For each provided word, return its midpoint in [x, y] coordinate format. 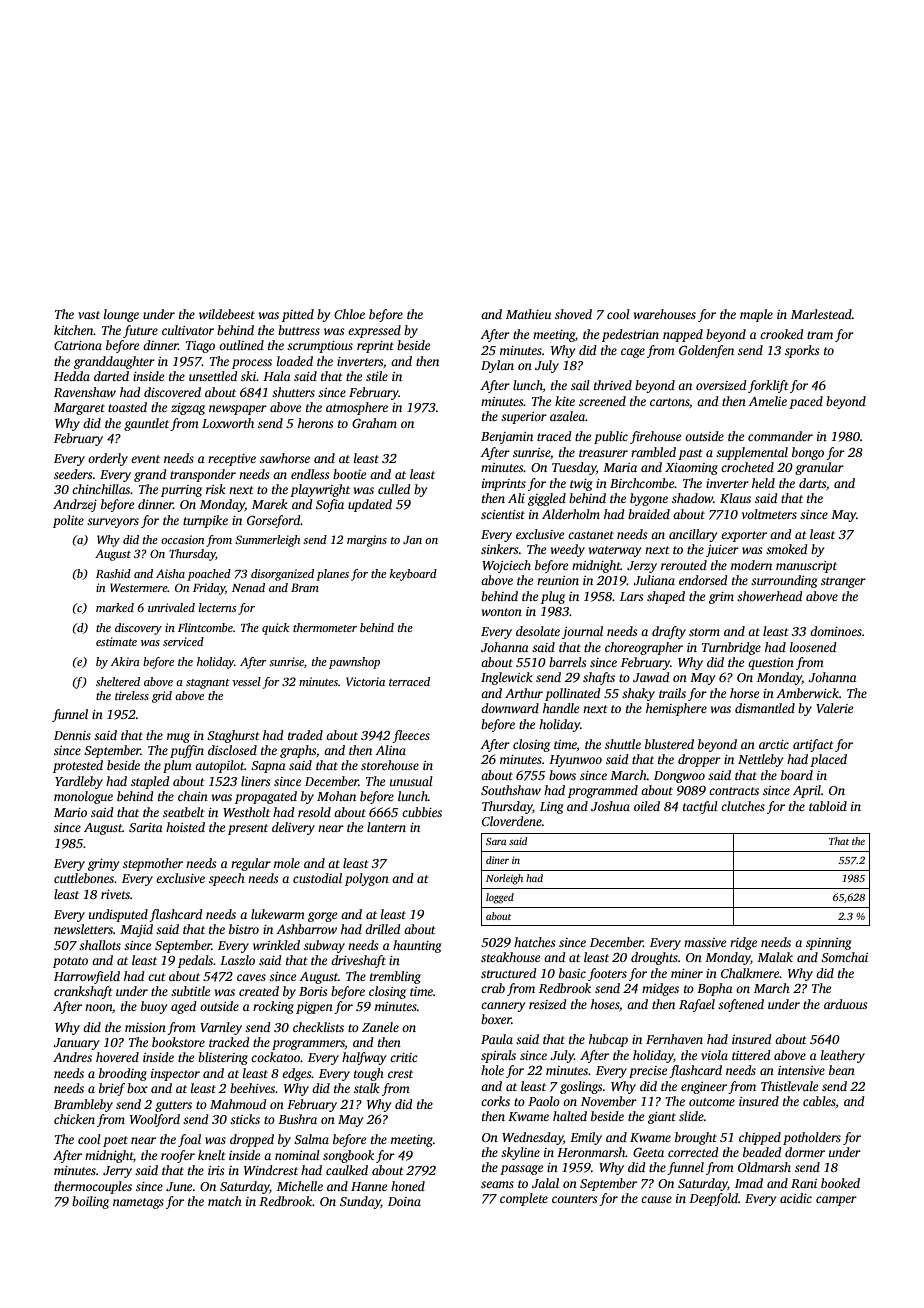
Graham [374, 423]
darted [111, 376]
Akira [125, 661]
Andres [72, 1057]
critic [404, 1057]
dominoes [836, 631]
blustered [669, 744]
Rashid [113, 573]
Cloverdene [512, 821]
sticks [245, 1119]
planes [332, 575]
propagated [266, 797]
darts [812, 483]
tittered [751, 1055]
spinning [829, 944]
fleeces [411, 736]
